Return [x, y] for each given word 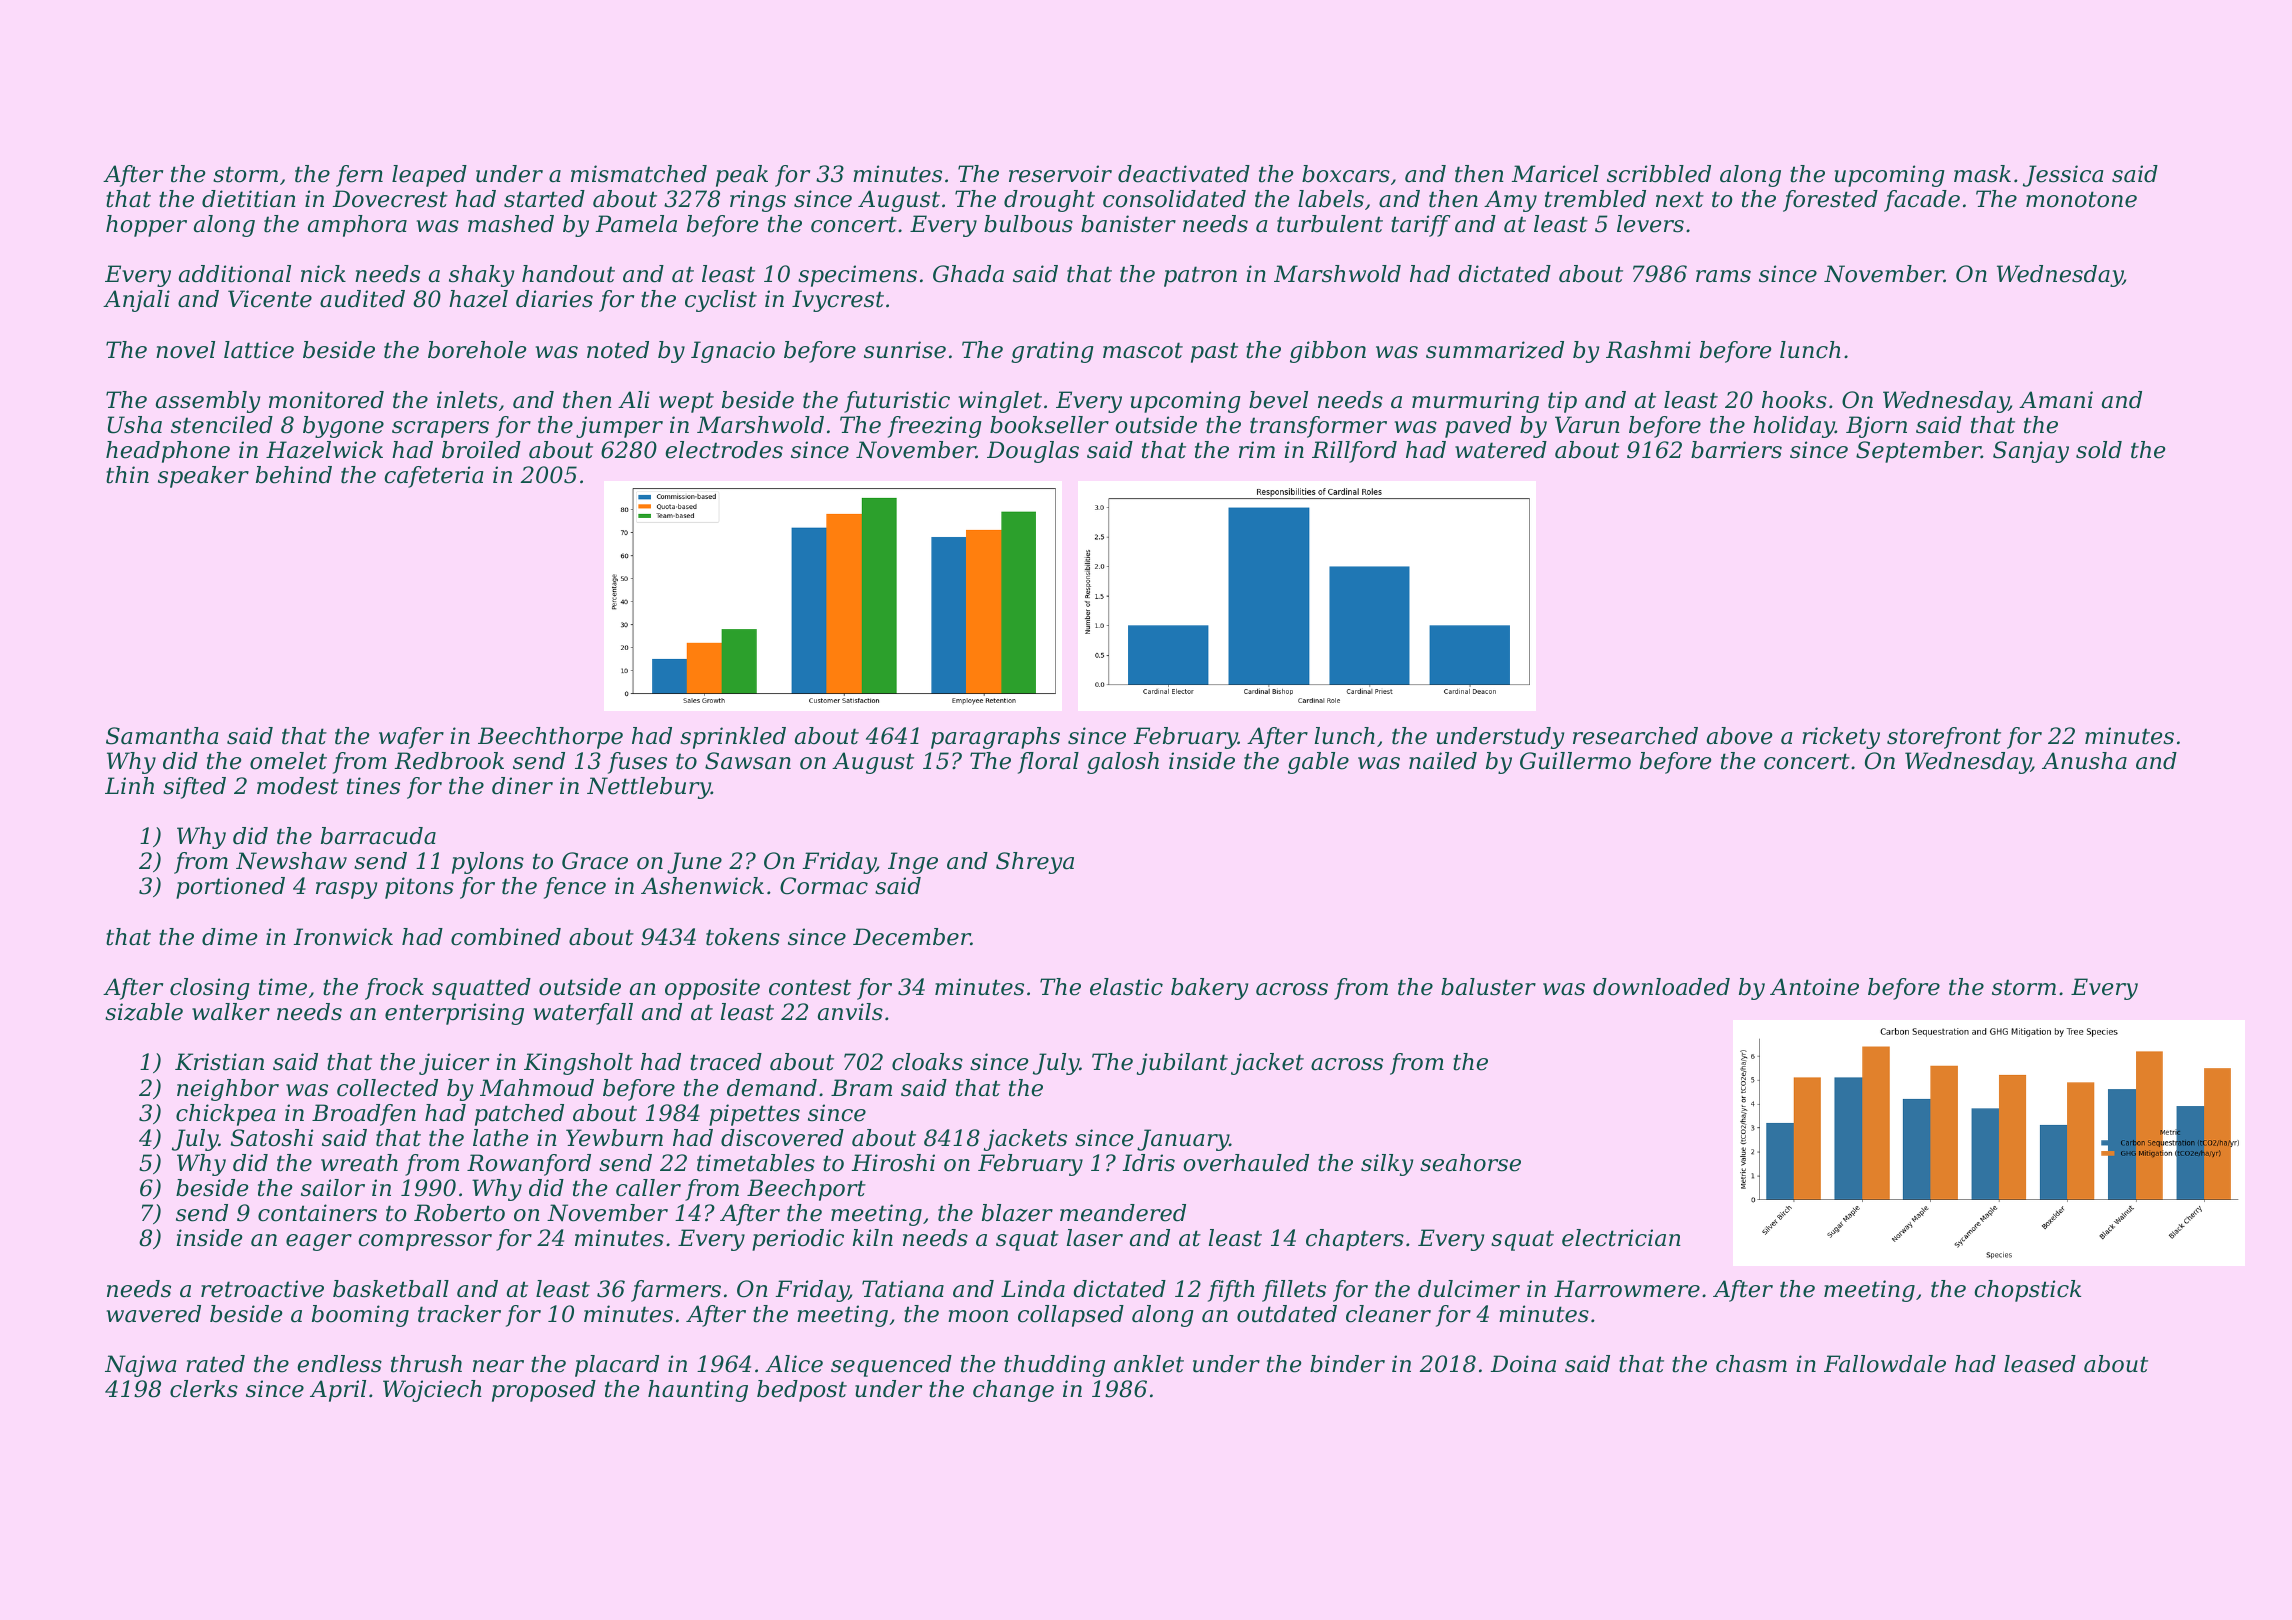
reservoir [1060, 174]
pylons [488, 863]
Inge [913, 863]
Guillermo [1575, 761]
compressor [425, 1242]
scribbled [1659, 174]
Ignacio [733, 352]
